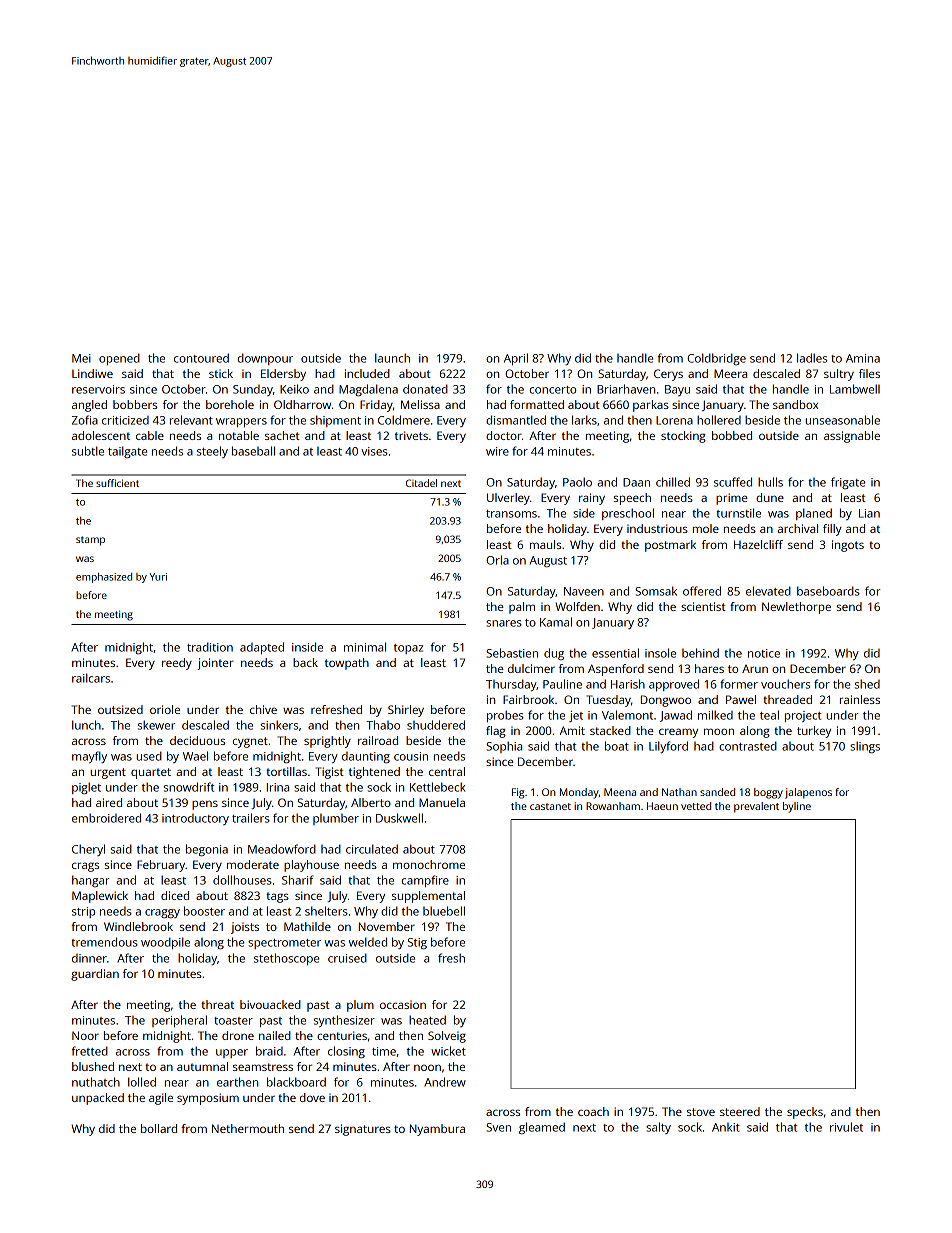 The height and width of the page is (1233, 952). What do you see at coordinates (158, 577) in the page?
I see `Yuri` at bounding box center [158, 577].
